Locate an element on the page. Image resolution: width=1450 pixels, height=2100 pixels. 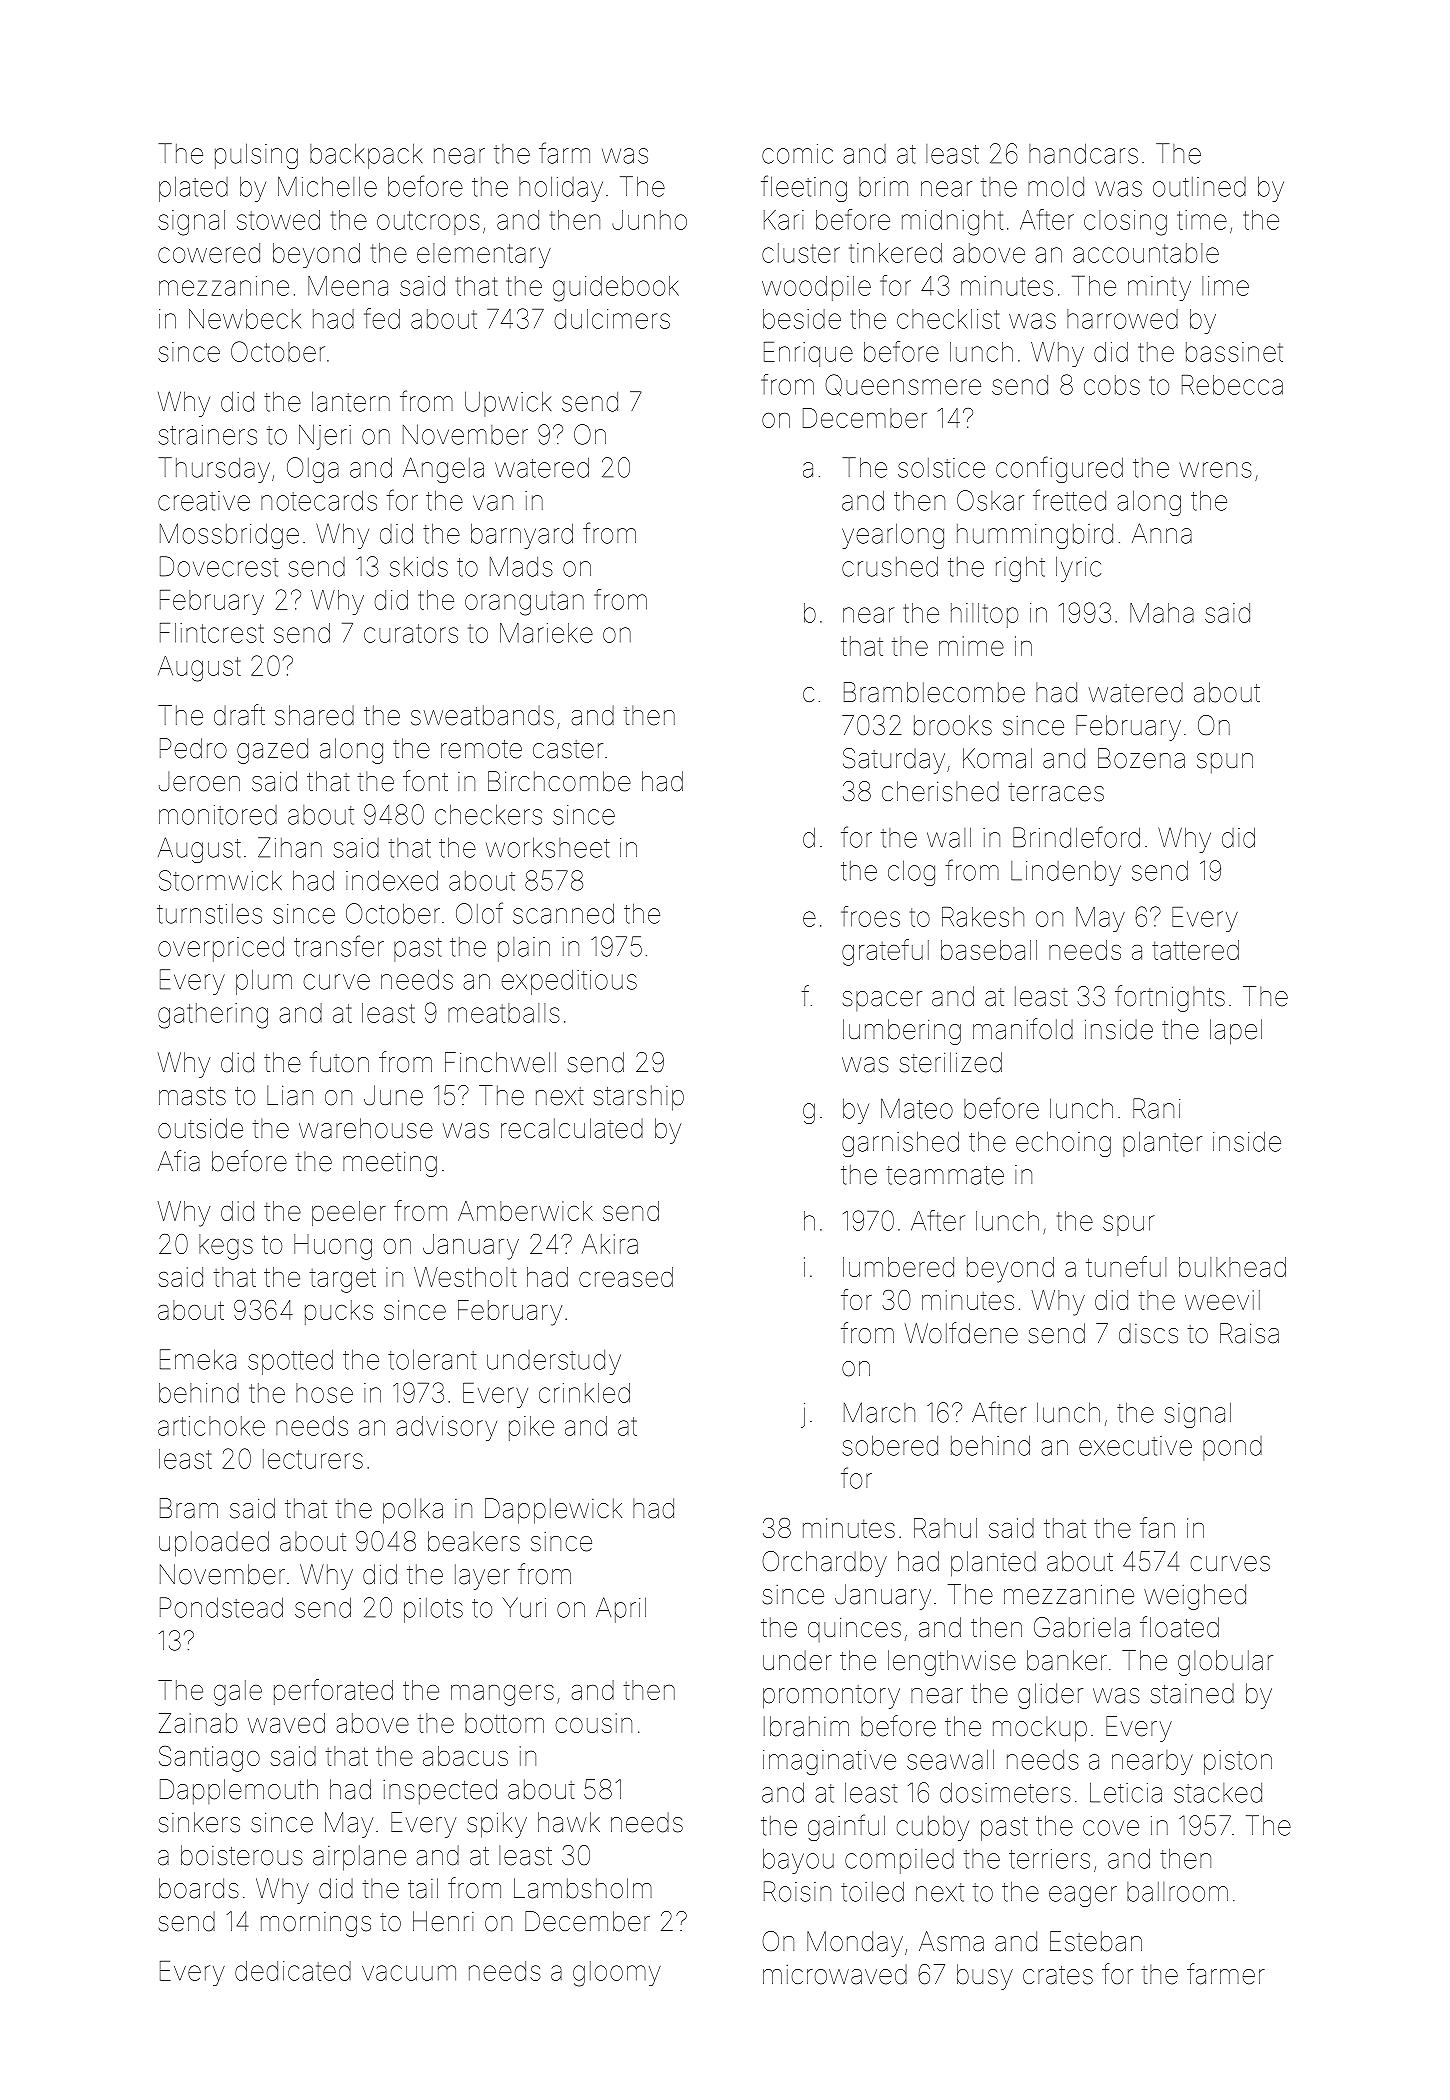
comic is located at coordinates (797, 154).
